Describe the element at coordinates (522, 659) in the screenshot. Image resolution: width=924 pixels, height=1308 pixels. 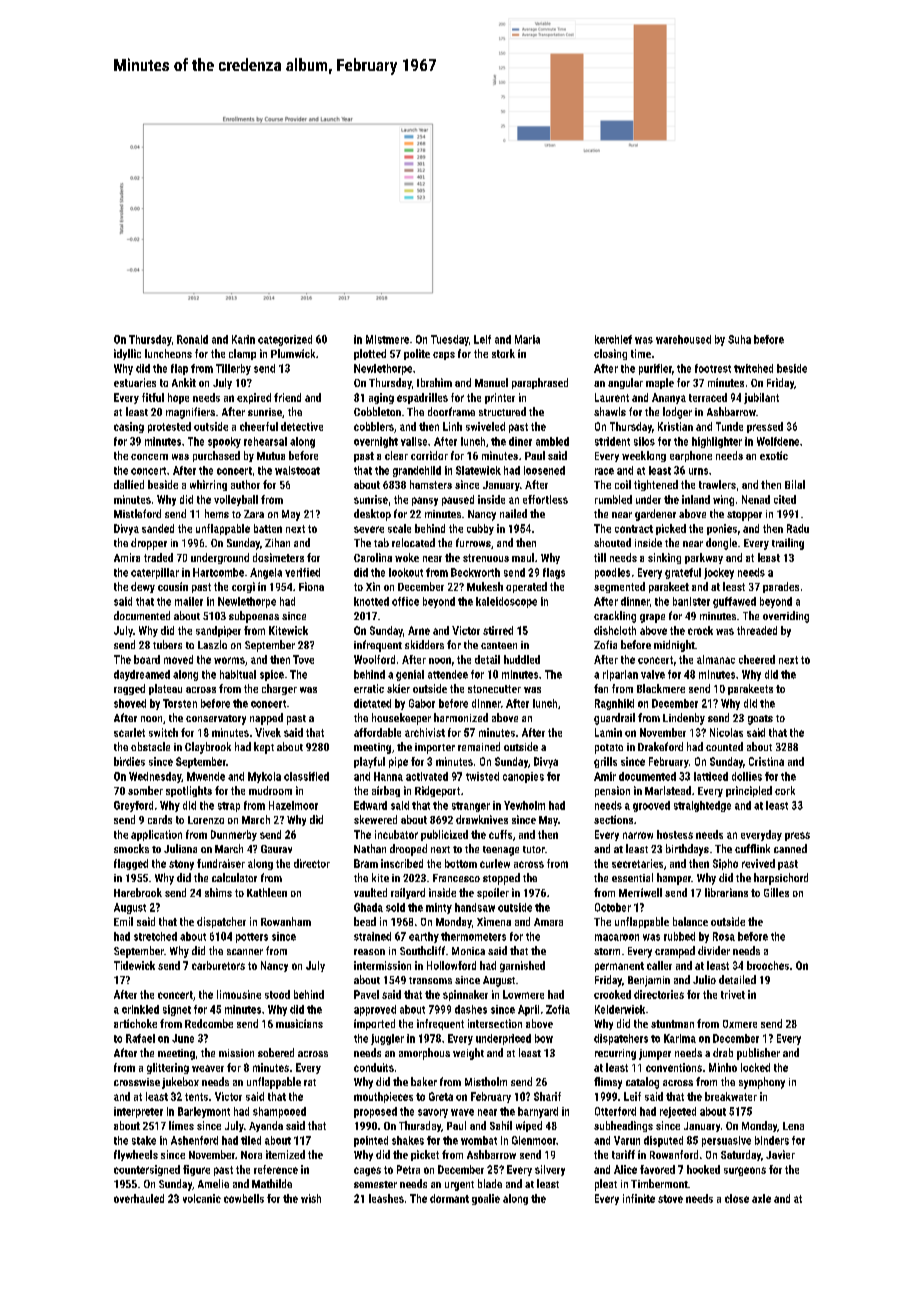
I see `huddled` at that location.
